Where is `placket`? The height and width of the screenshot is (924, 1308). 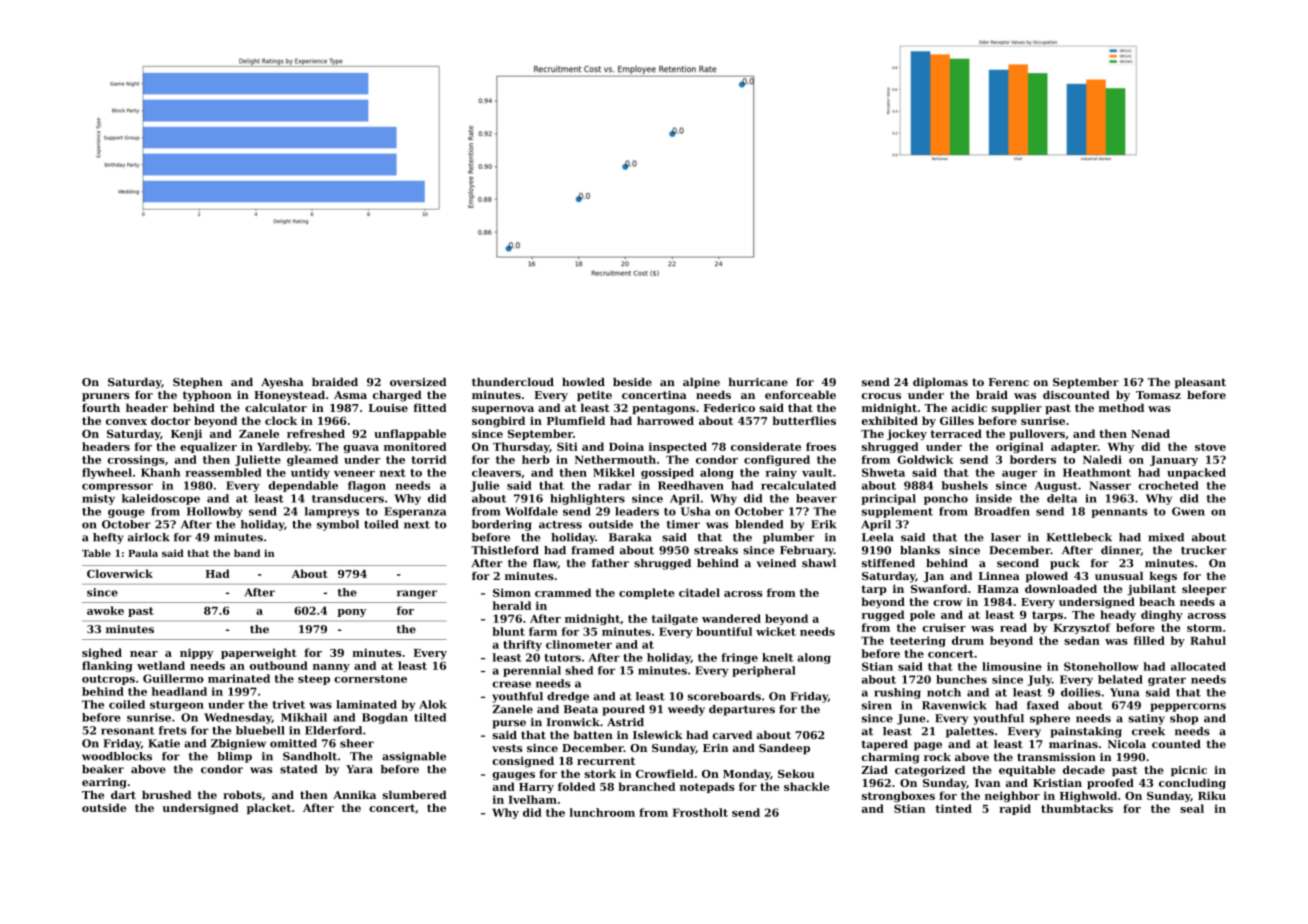 placket is located at coordinates (269, 808).
